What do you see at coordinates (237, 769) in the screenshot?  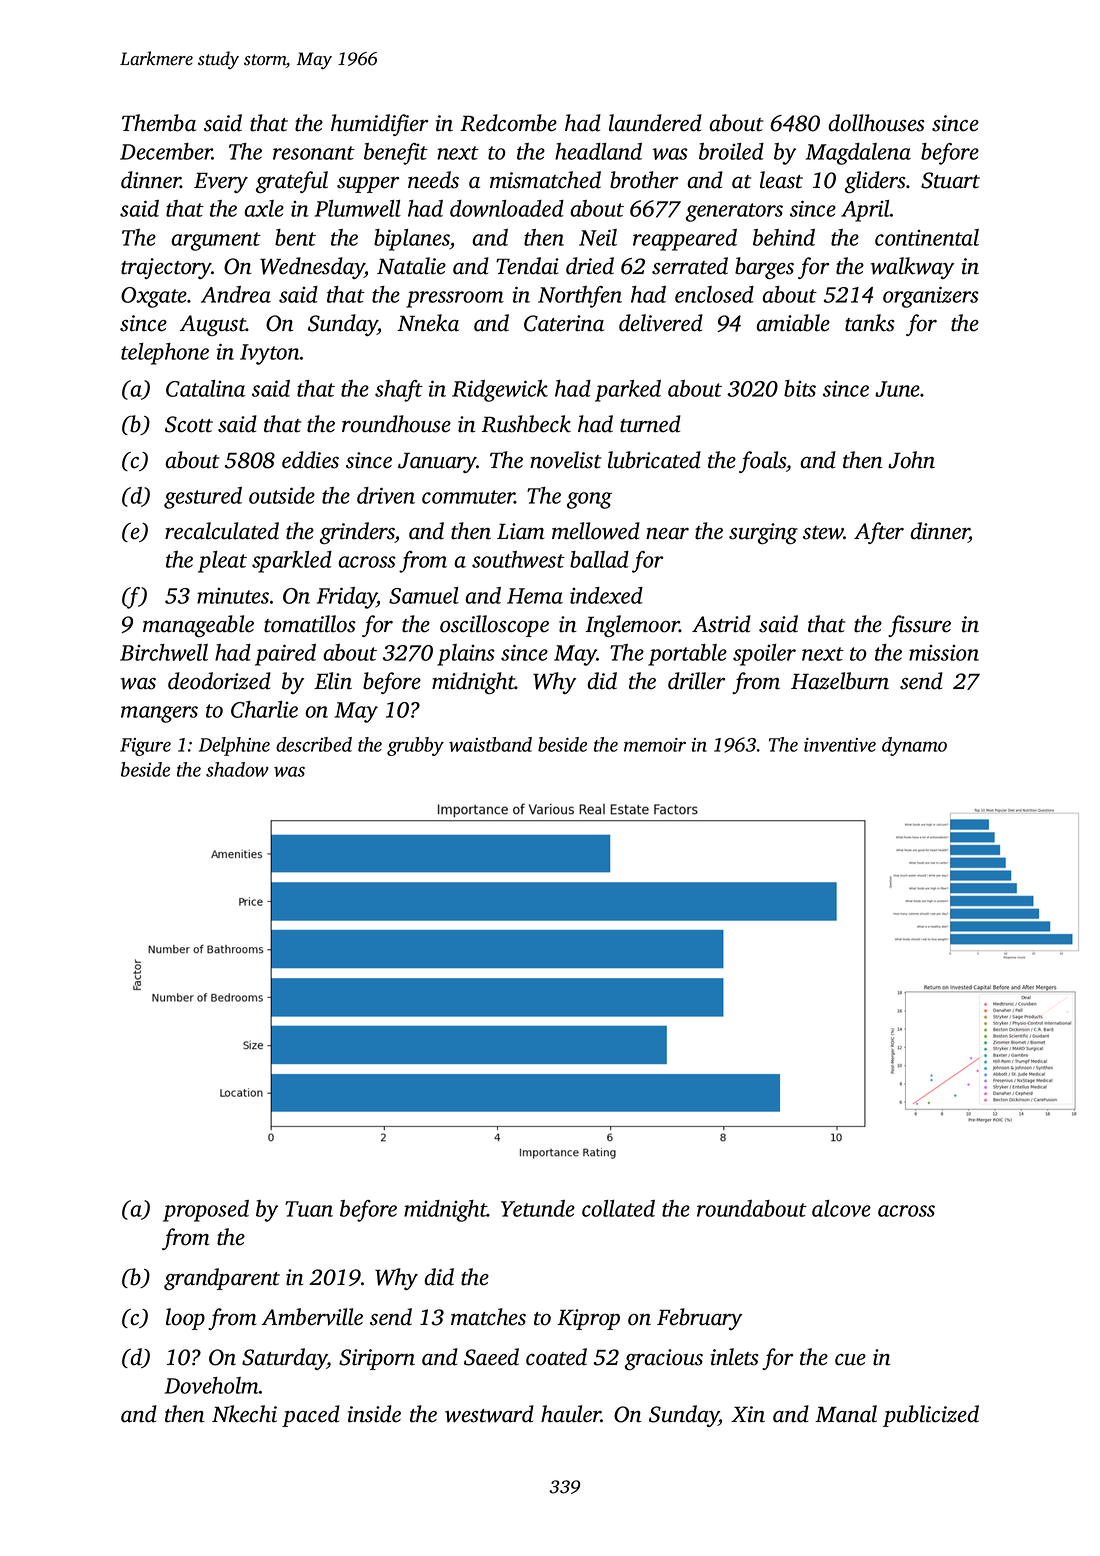 I see `shadow` at bounding box center [237, 769].
